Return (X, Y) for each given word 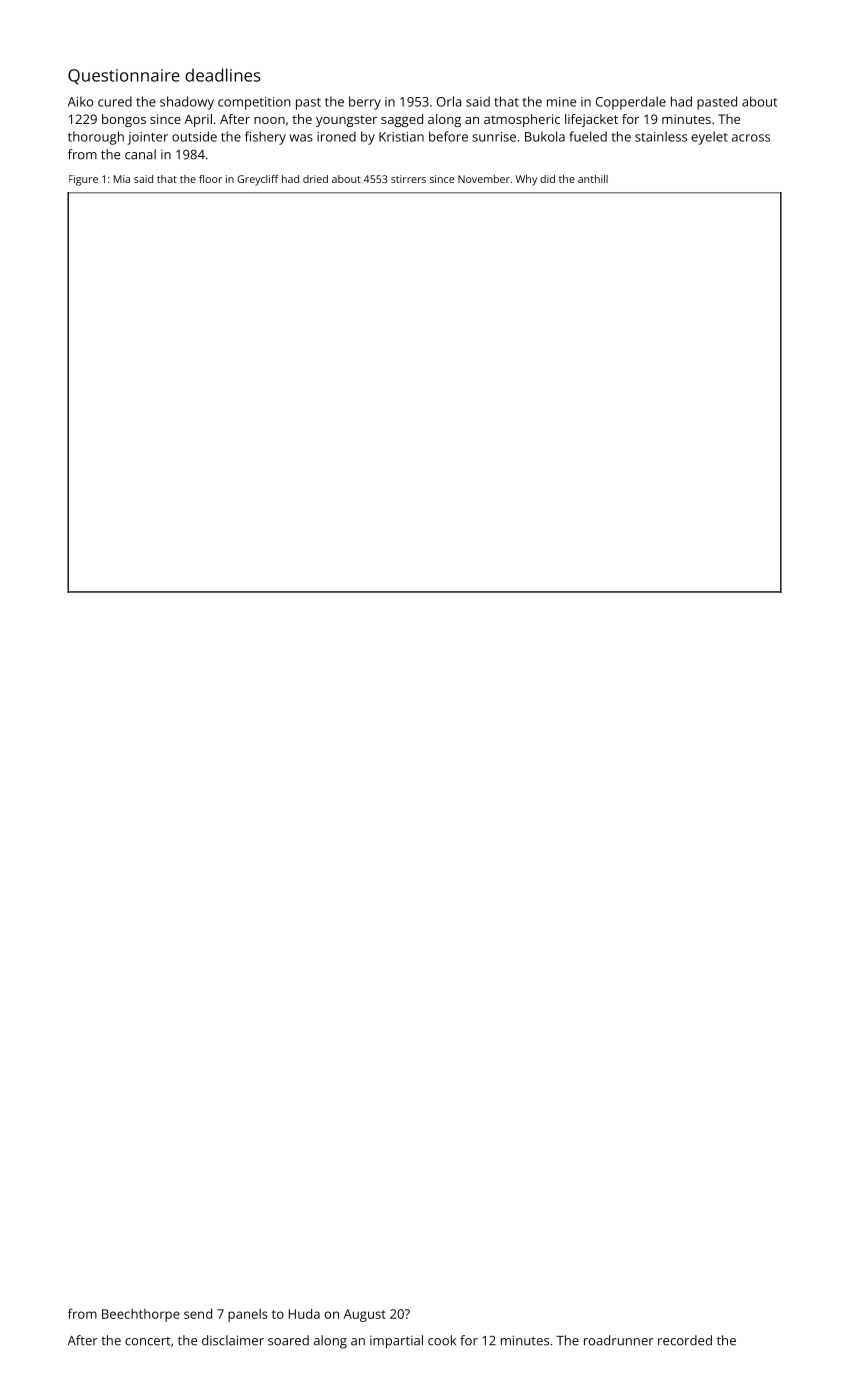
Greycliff (258, 180)
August (364, 1315)
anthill (593, 179)
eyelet (710, 138)
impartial (396, 1342)
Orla (449, 101)
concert (148, 1341)
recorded (685, 1340)
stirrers (408, 179)
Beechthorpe (141, 1315)
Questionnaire (124, 77)
